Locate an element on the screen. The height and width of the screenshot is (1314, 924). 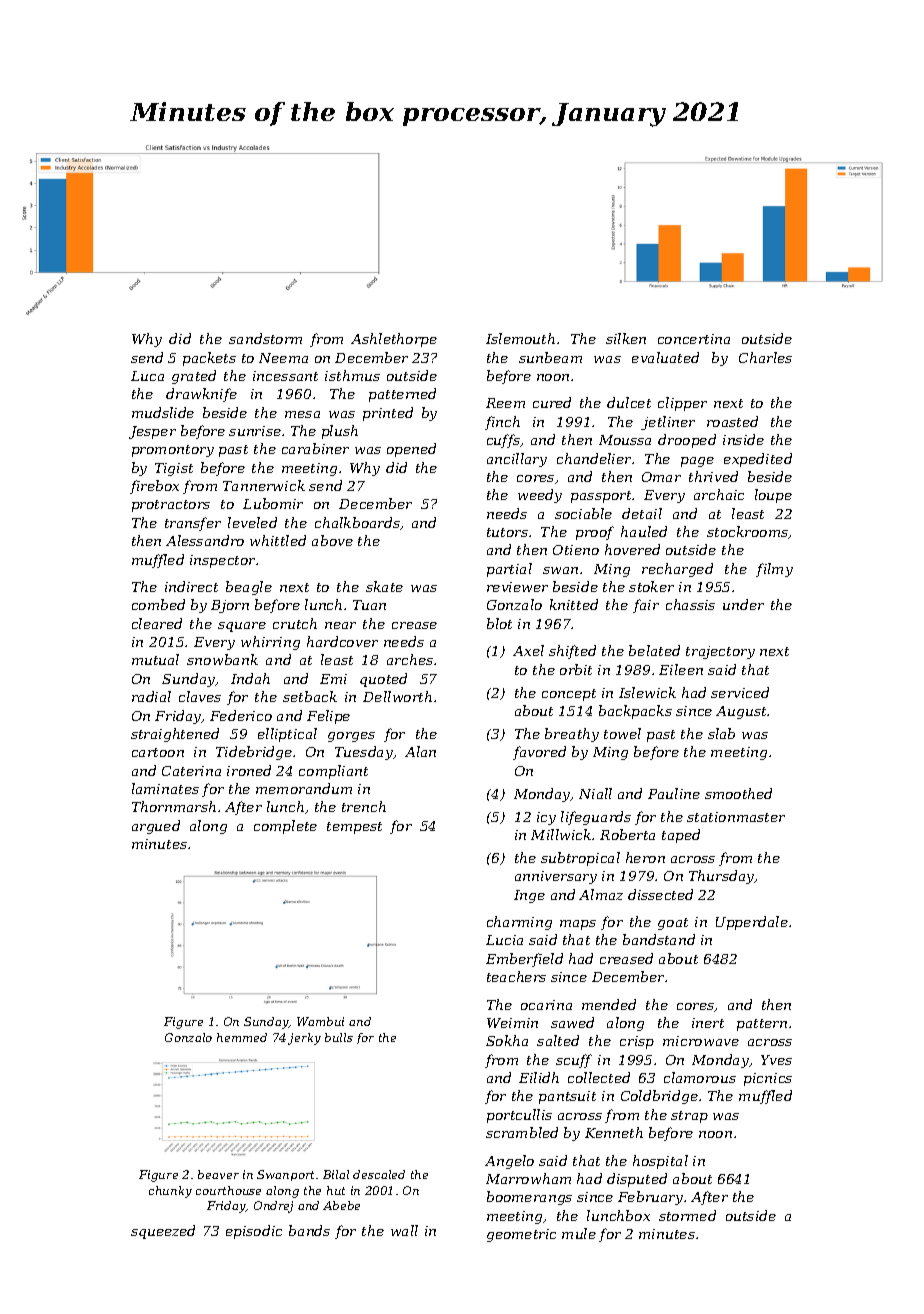
beaver is located at coordinates (218, 1174).
